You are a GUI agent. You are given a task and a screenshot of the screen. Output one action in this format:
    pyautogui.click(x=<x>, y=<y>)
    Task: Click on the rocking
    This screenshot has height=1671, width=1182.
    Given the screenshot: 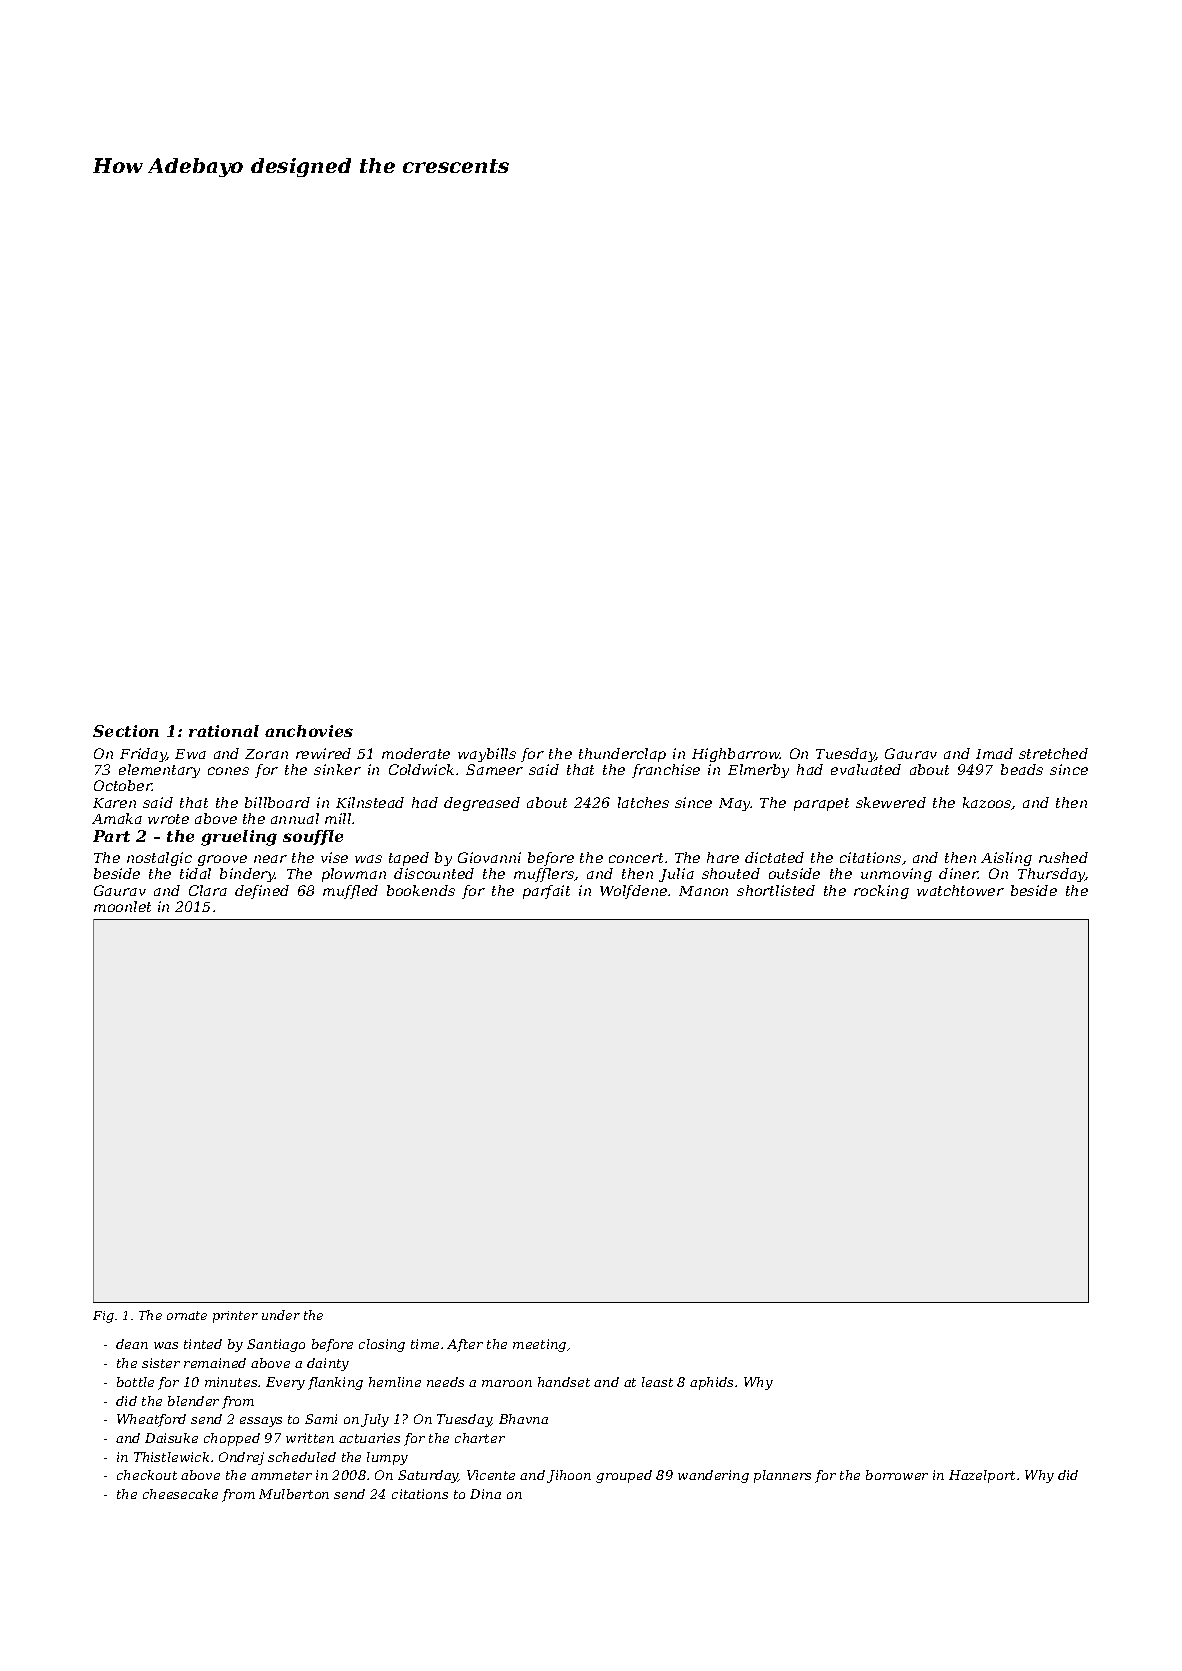 What is the action you would take?
    pyautogui.click(x=881, y=892)
